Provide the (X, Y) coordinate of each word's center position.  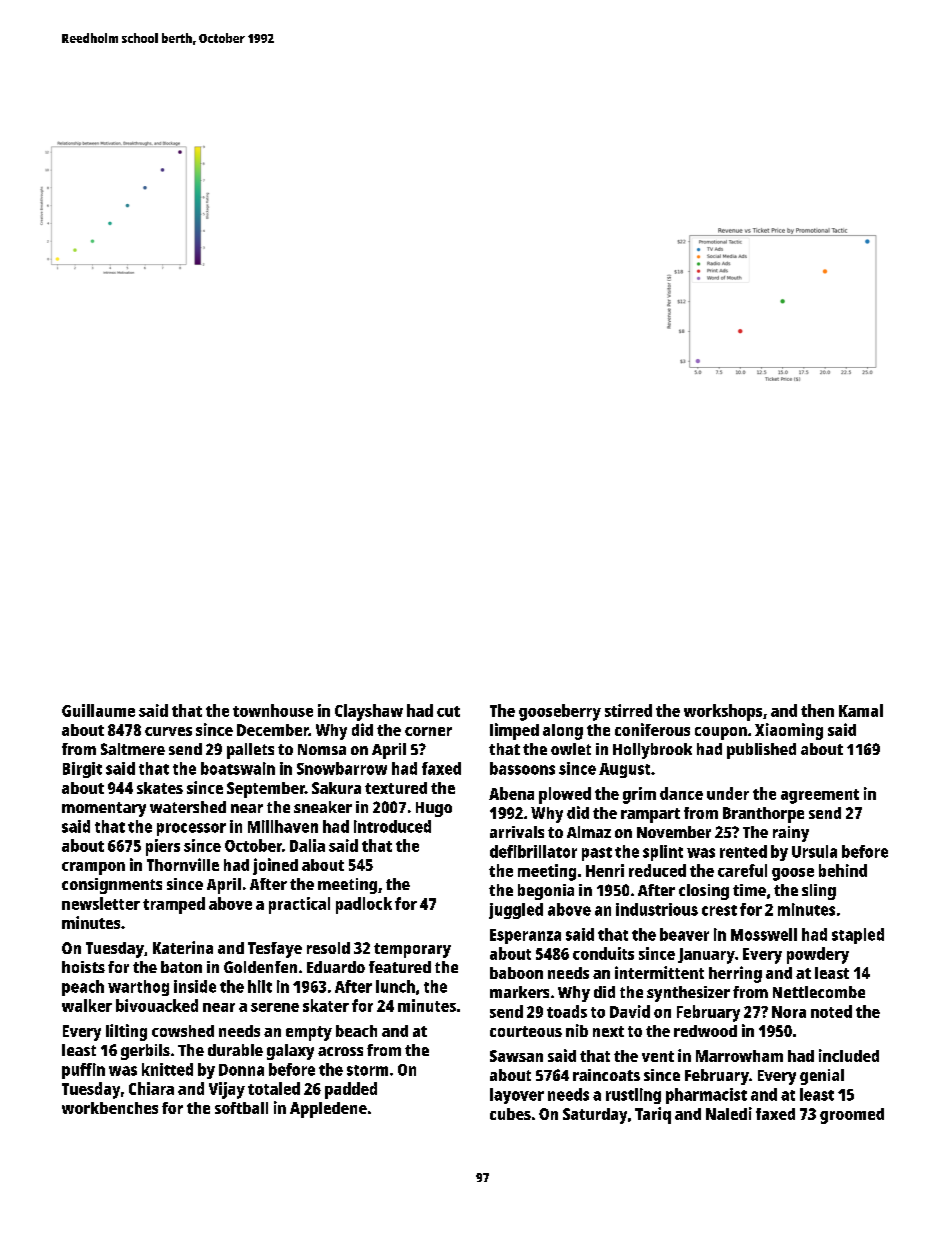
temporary (412, 950)
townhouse (273, 710)
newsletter (101, 903)
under (728, 793)
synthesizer (688, 994)
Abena (511, 793)
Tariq (653, 1115)
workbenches (110, 1108)
